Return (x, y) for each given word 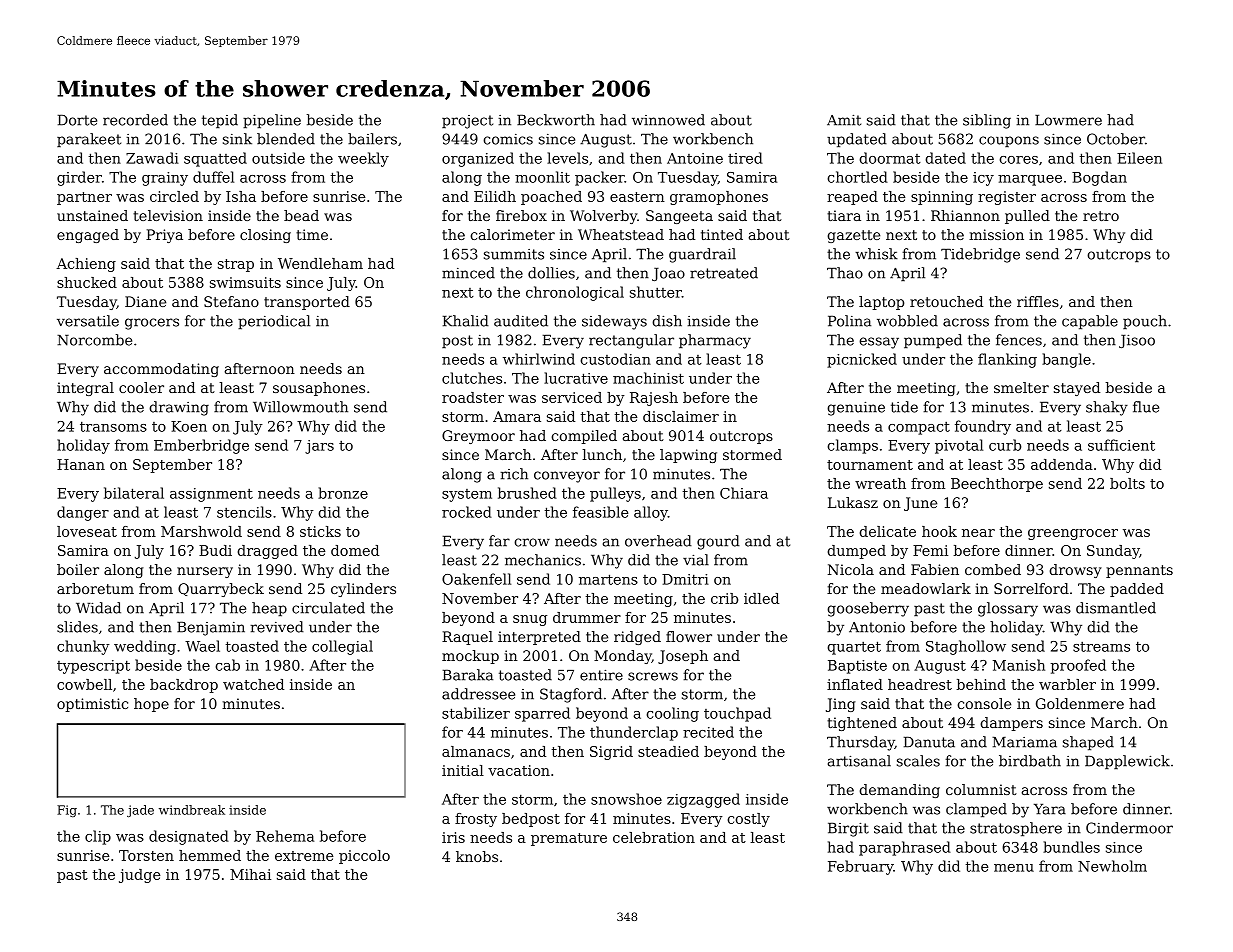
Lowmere (1068, 120)
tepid (220, 121)
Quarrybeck (221, 590)
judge (140, 876)
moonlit (542, 177)
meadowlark (926, 588)
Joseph (683, 657)
